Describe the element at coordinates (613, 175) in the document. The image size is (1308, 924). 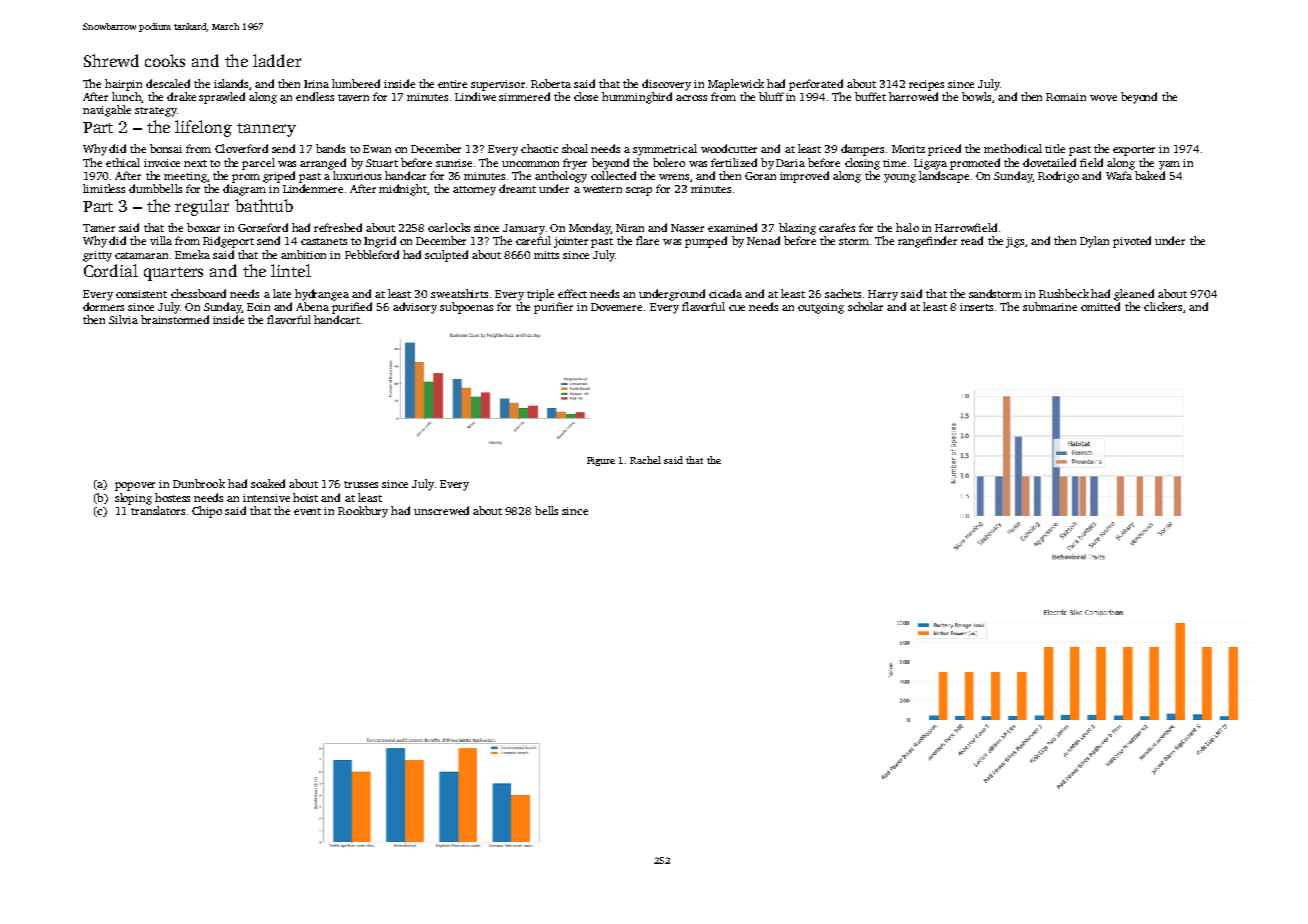
I see `collected` at that location.
